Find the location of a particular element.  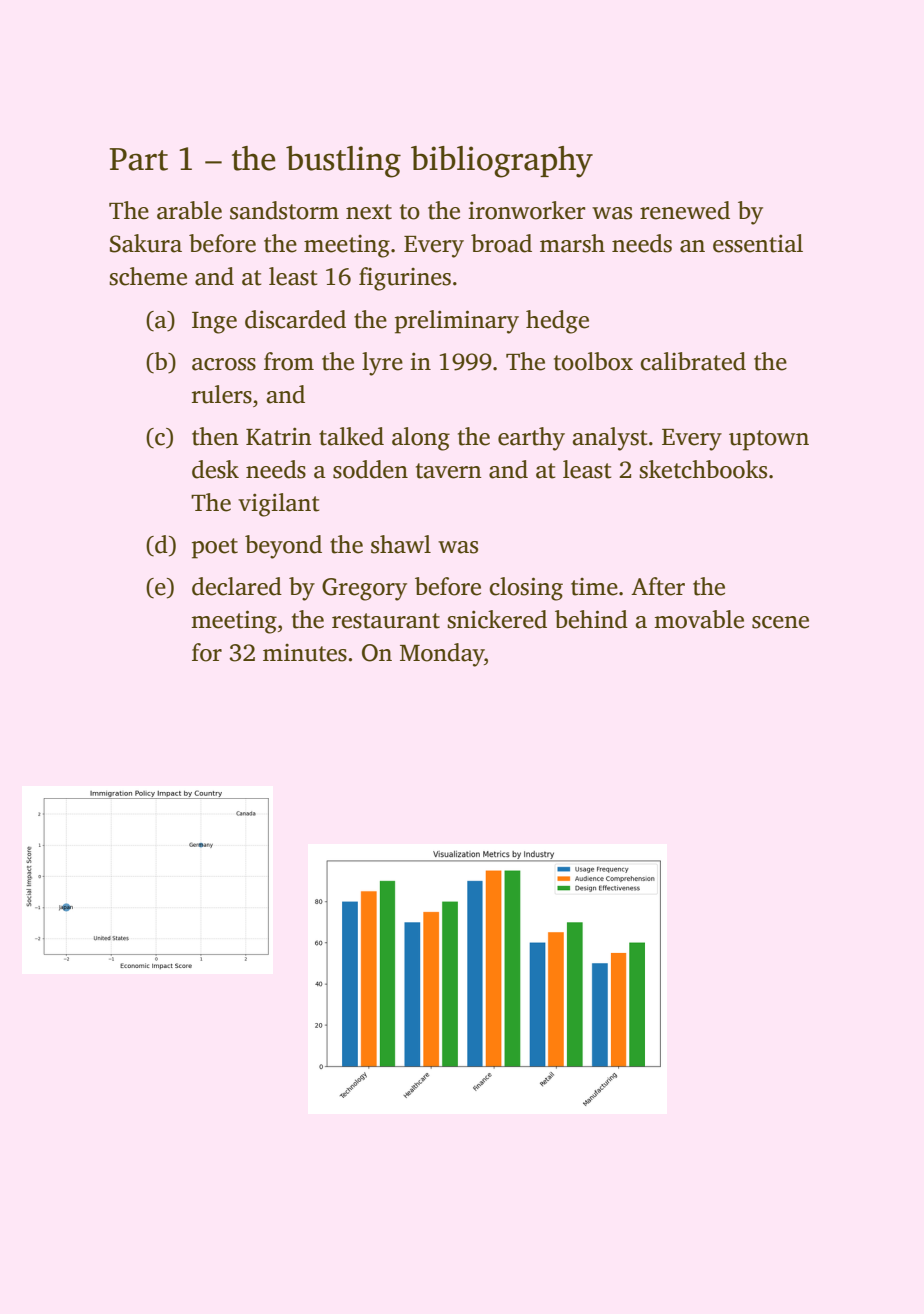

behind is located at coordinates (591, 619).
